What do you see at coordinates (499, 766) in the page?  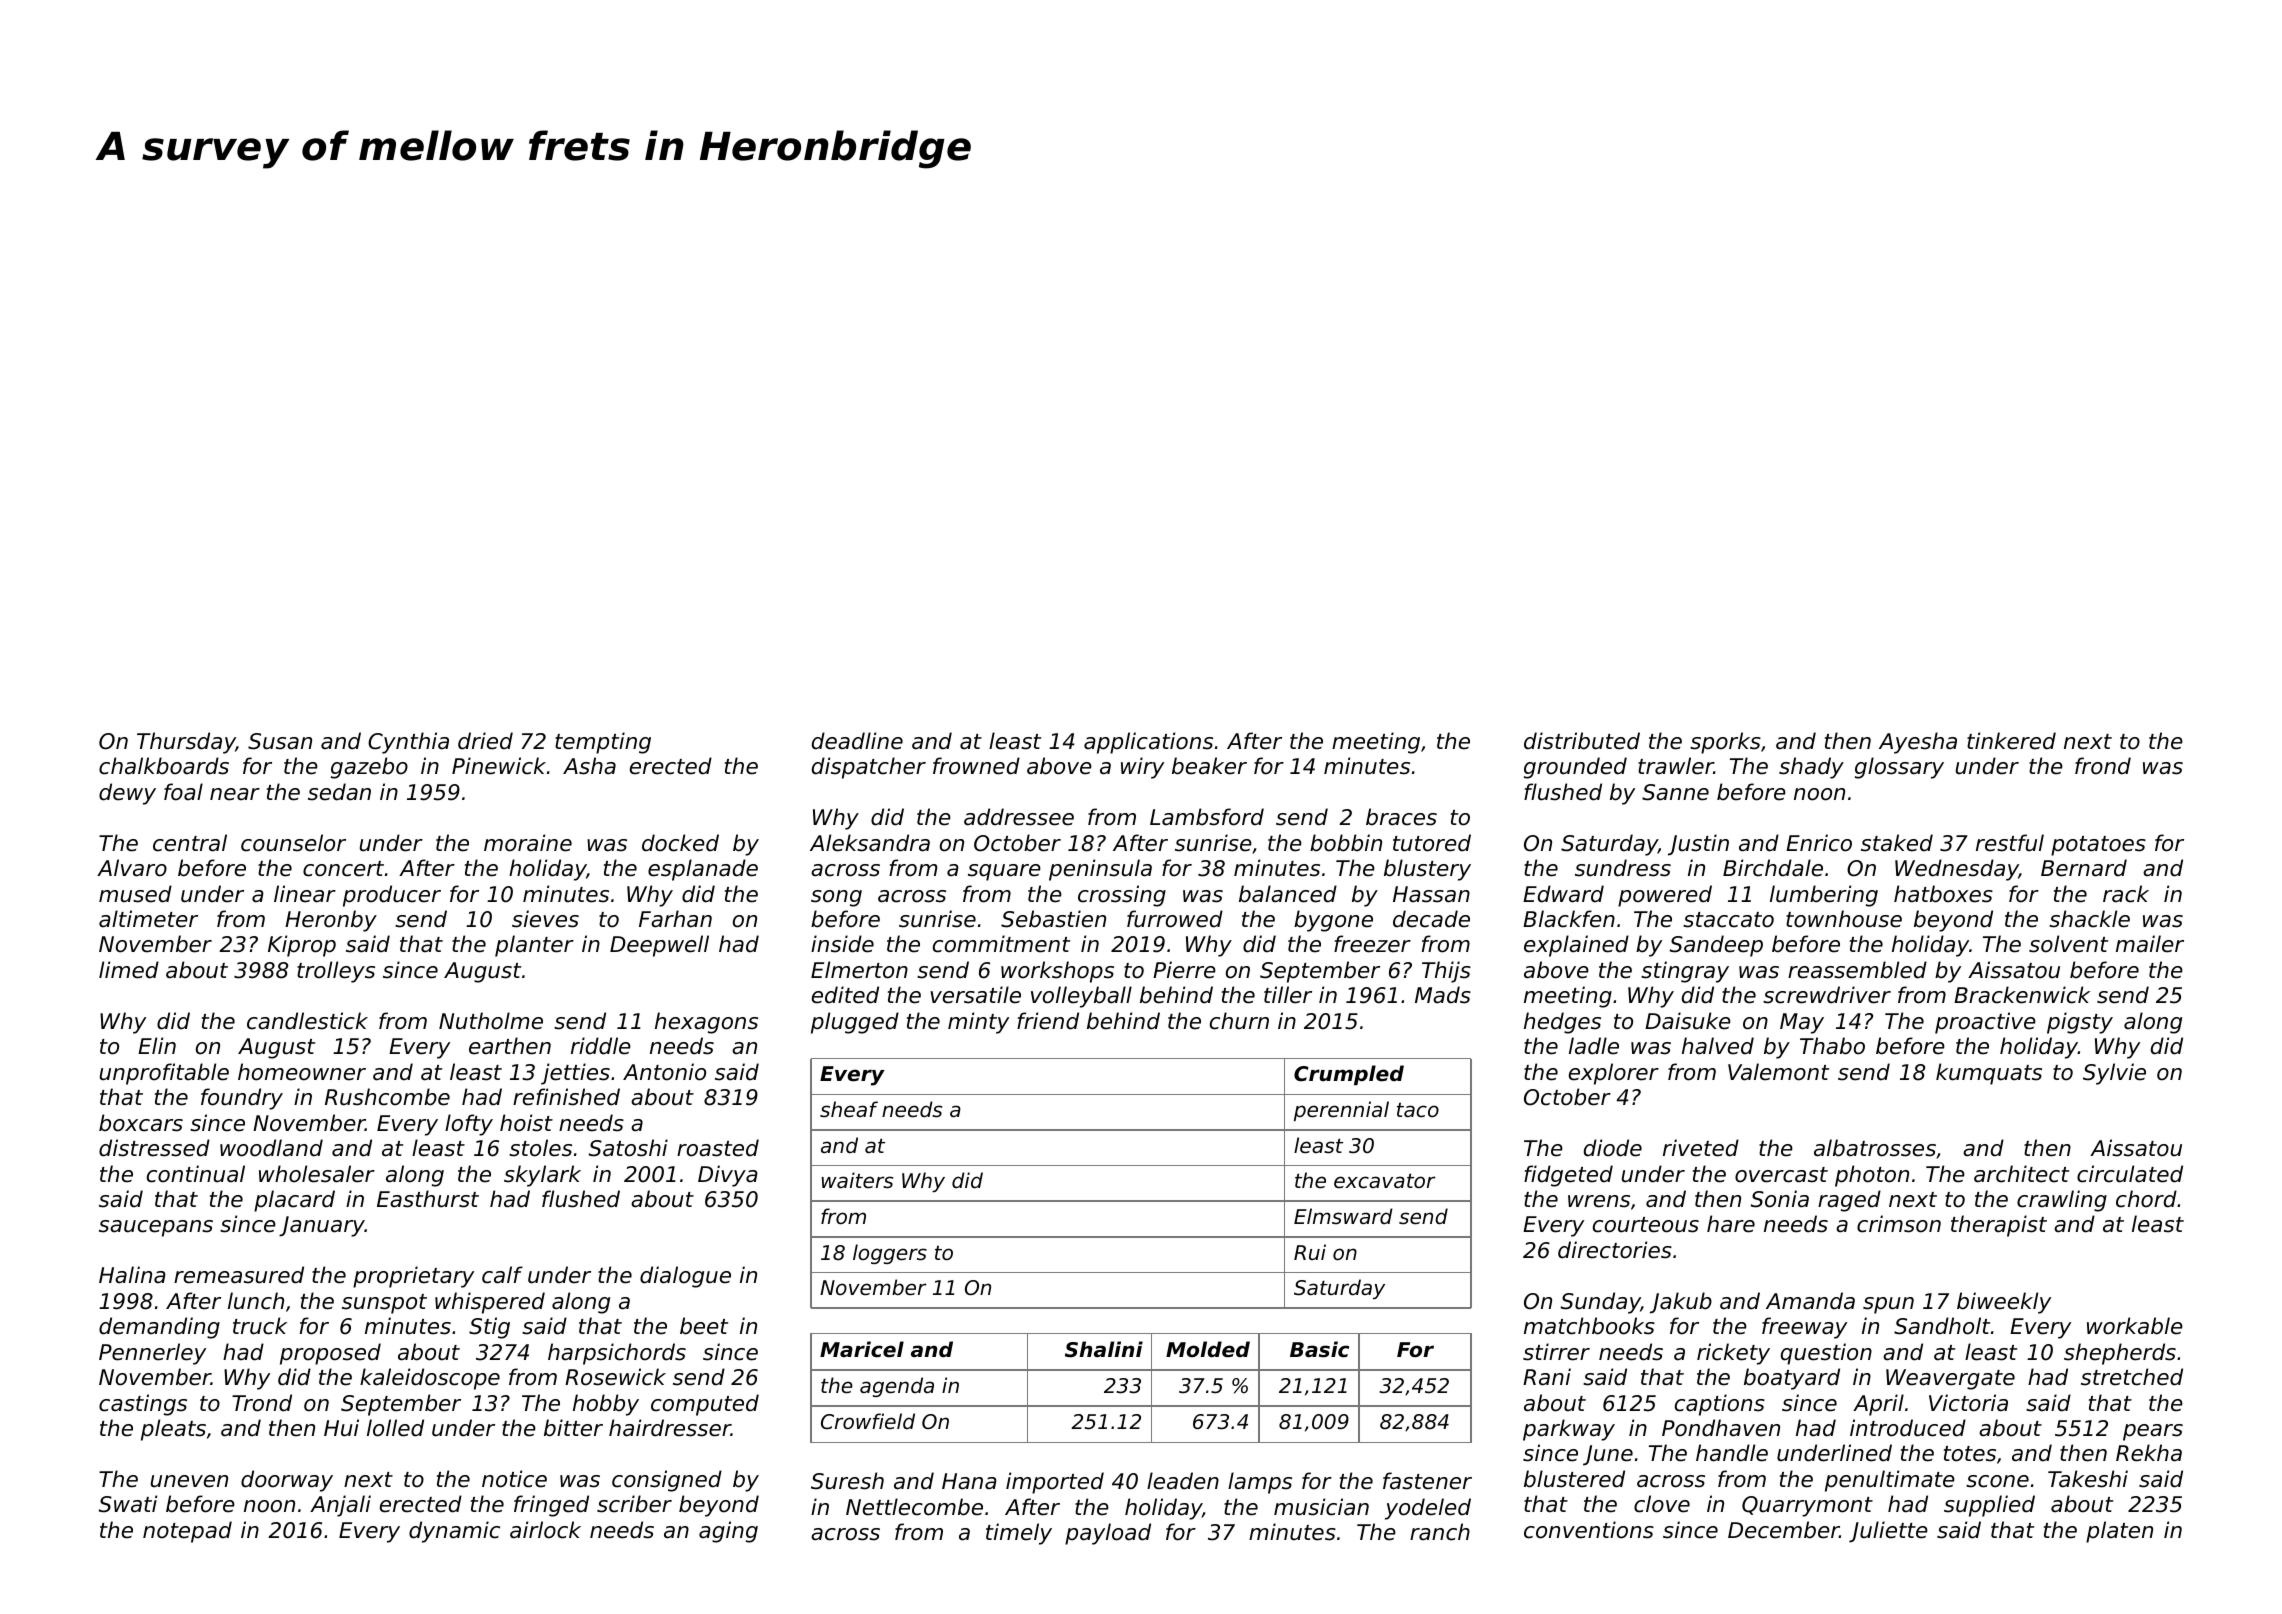 I see `Pinewick` at bounding box center [499, 766].
